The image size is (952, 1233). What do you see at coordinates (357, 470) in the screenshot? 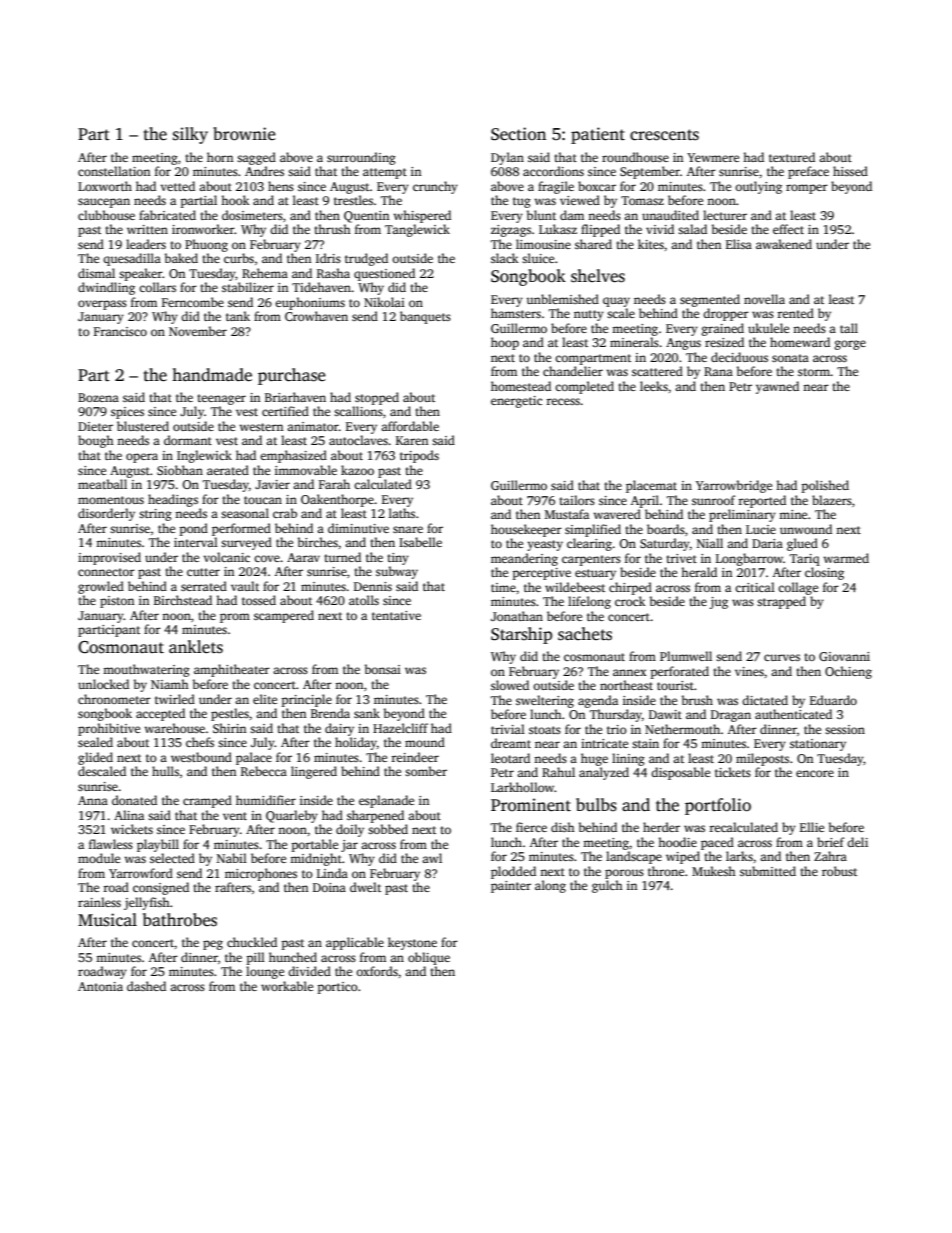
I see `kazoo` at bounding box center [357, 470].
